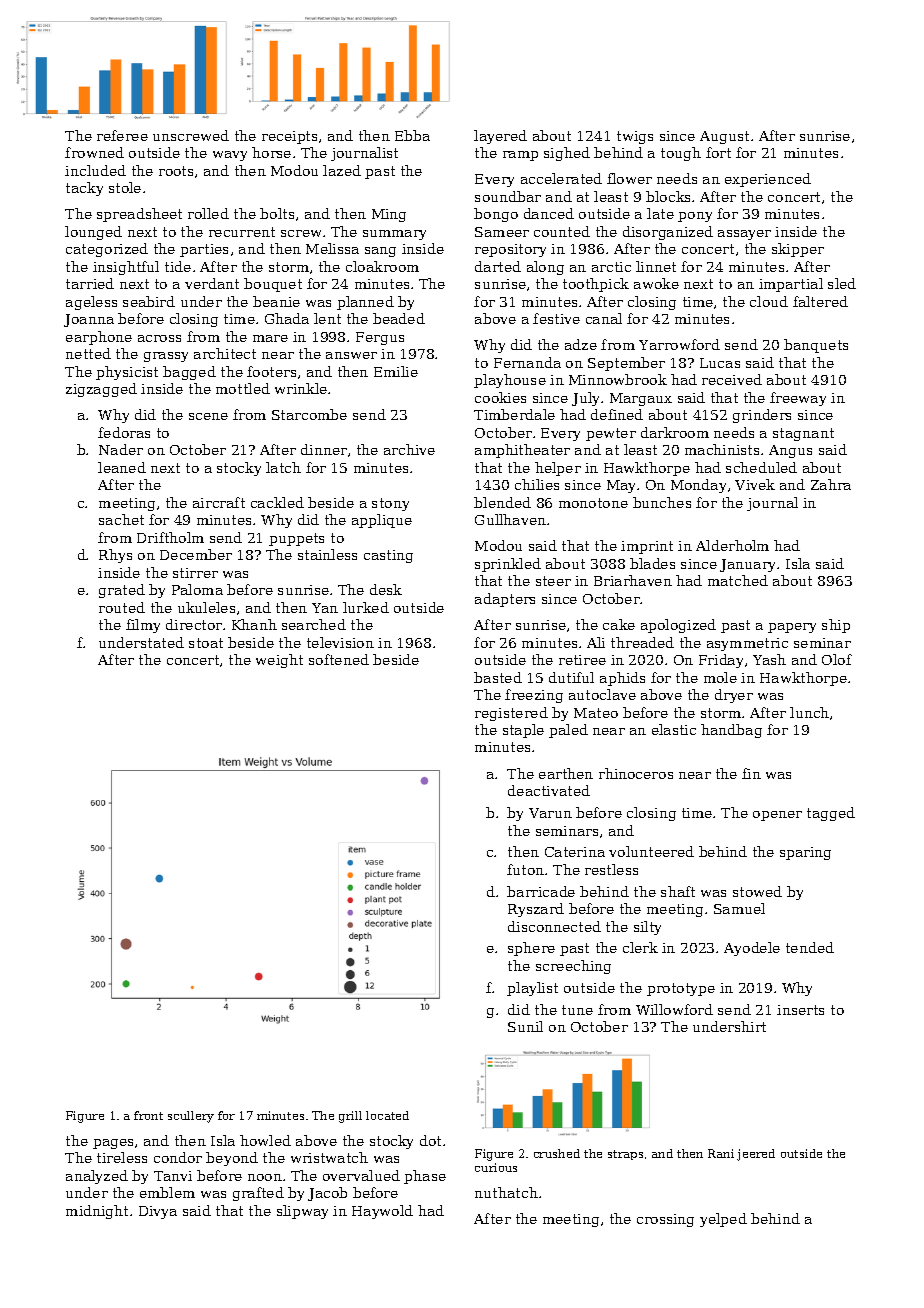 The image size is (924, 1308). Describe the element at coordinates (425, 1177) in the screenshot. I see `phase` at that location.
